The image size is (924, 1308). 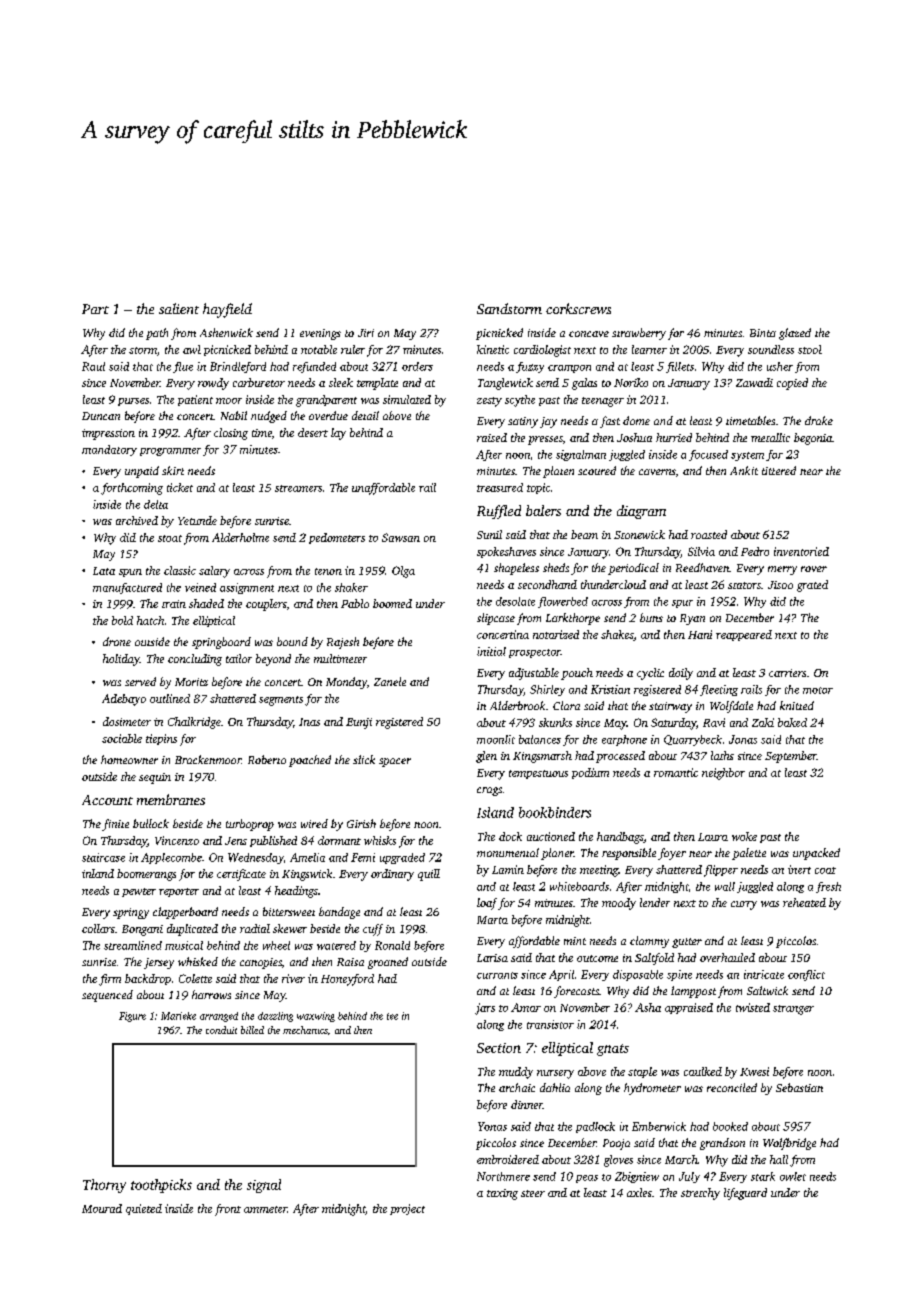 What do you see at coordinates (150, 620) in the screenshot?
I see `hatch` at bounding box center [150, 620].
